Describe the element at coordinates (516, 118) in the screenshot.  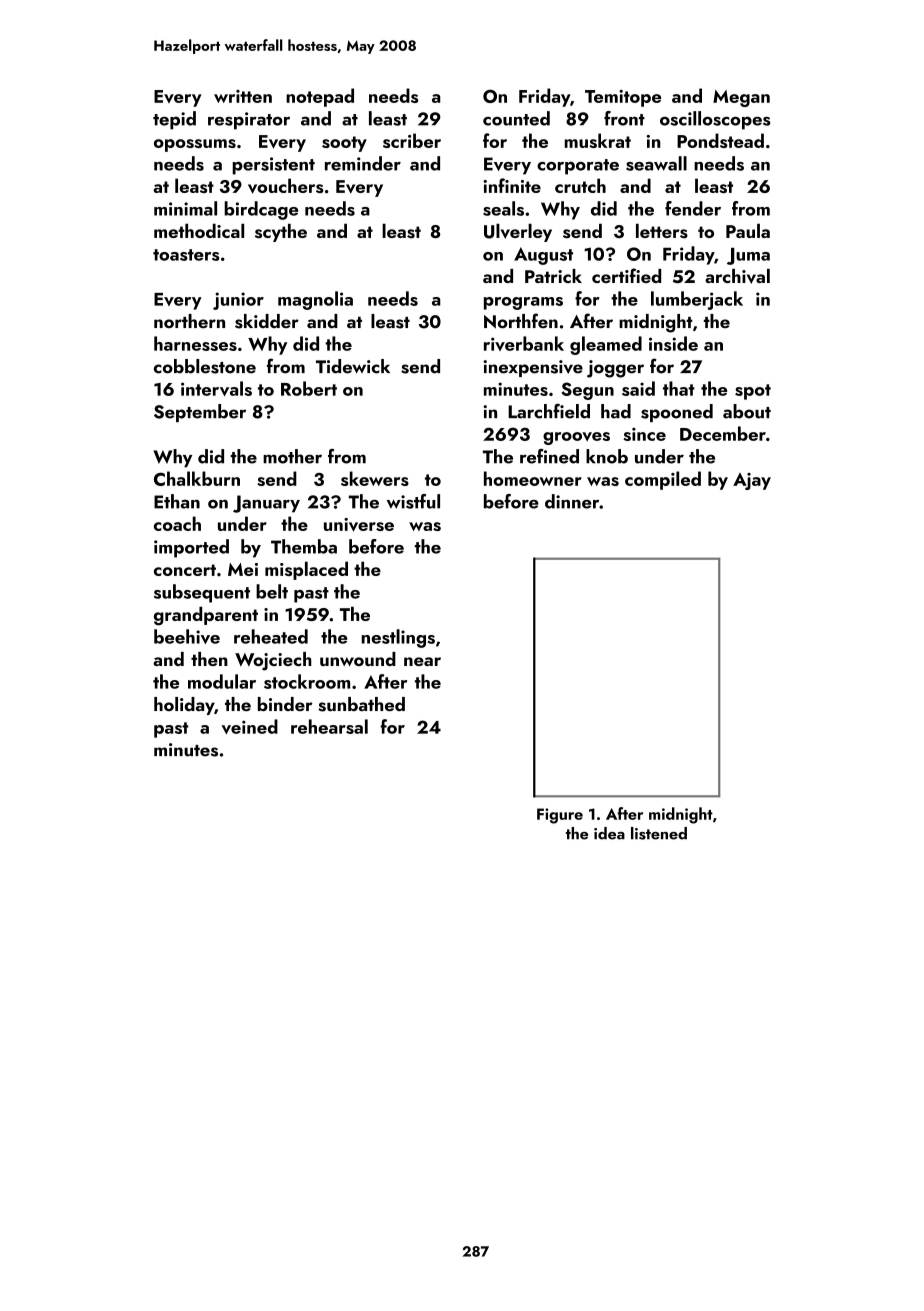
I see `counted` at that location.
